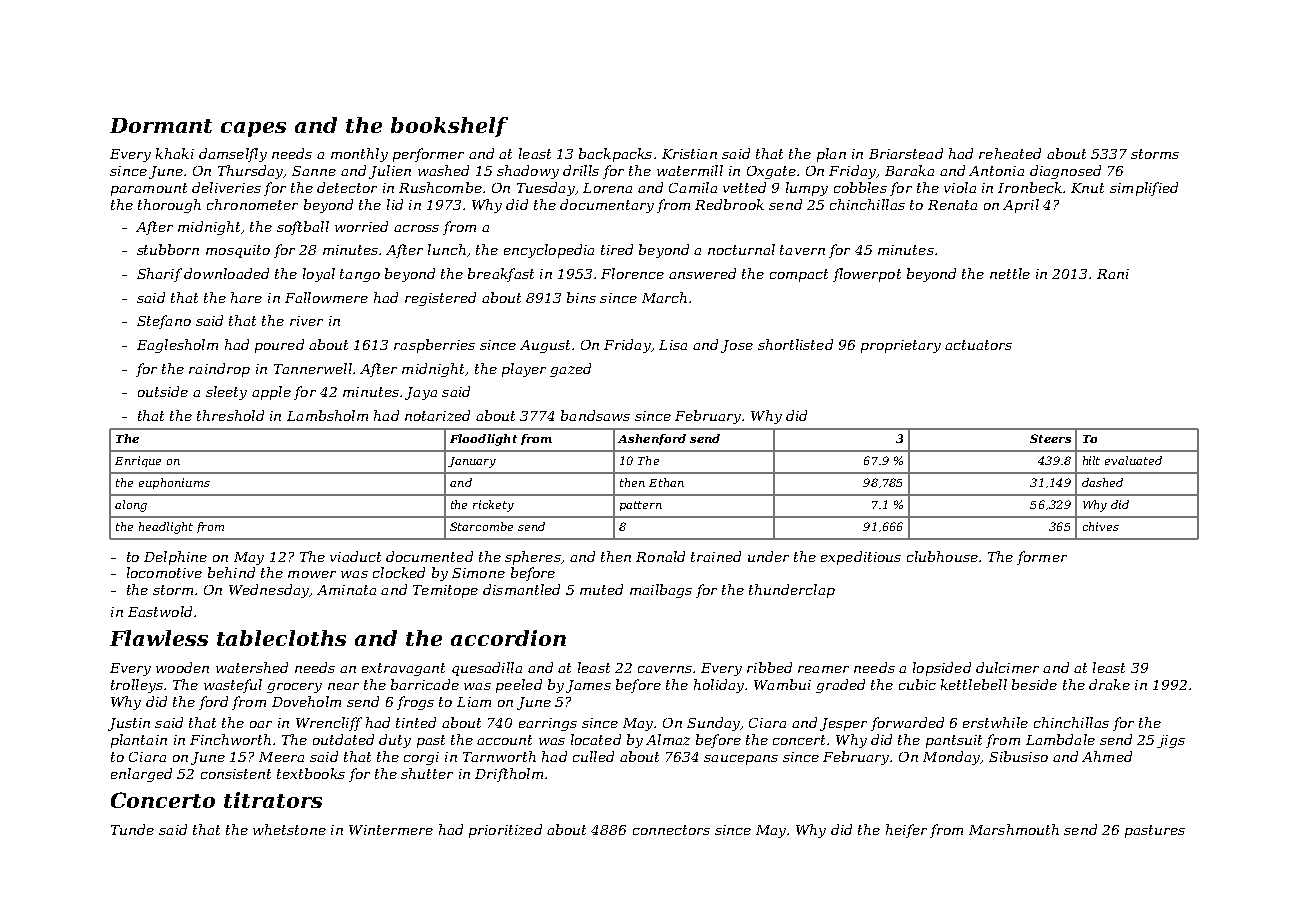 This screenshot has height=924, width=1308. I want to click on Stefano, so click(164, 322).
